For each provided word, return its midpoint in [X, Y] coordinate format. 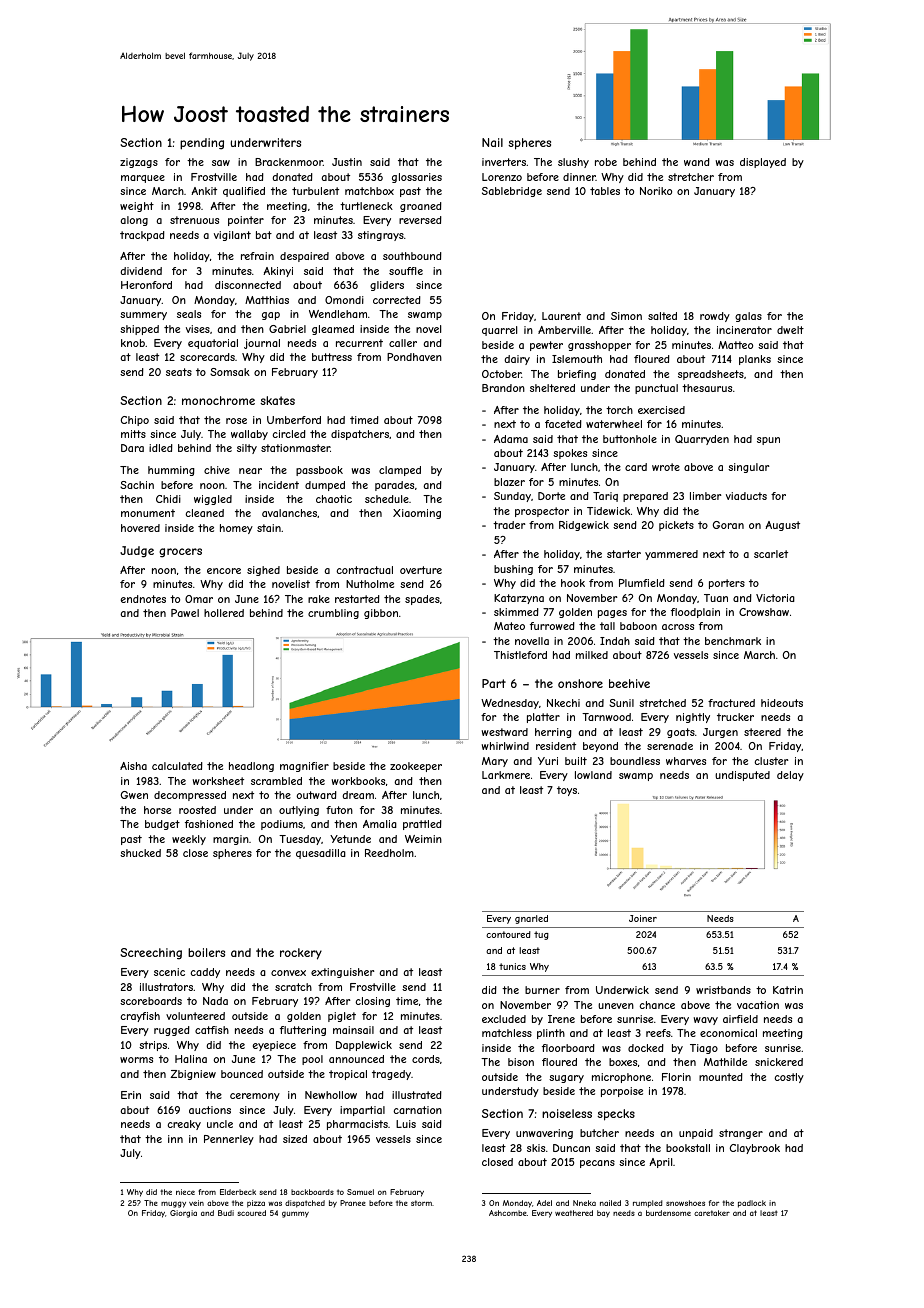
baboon [638, 626]
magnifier [304, 767]
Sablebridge [512, 192]
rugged [172, 1031]
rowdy [715, 317]
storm [421, 1203]
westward [505, 732]
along [134, 221]
